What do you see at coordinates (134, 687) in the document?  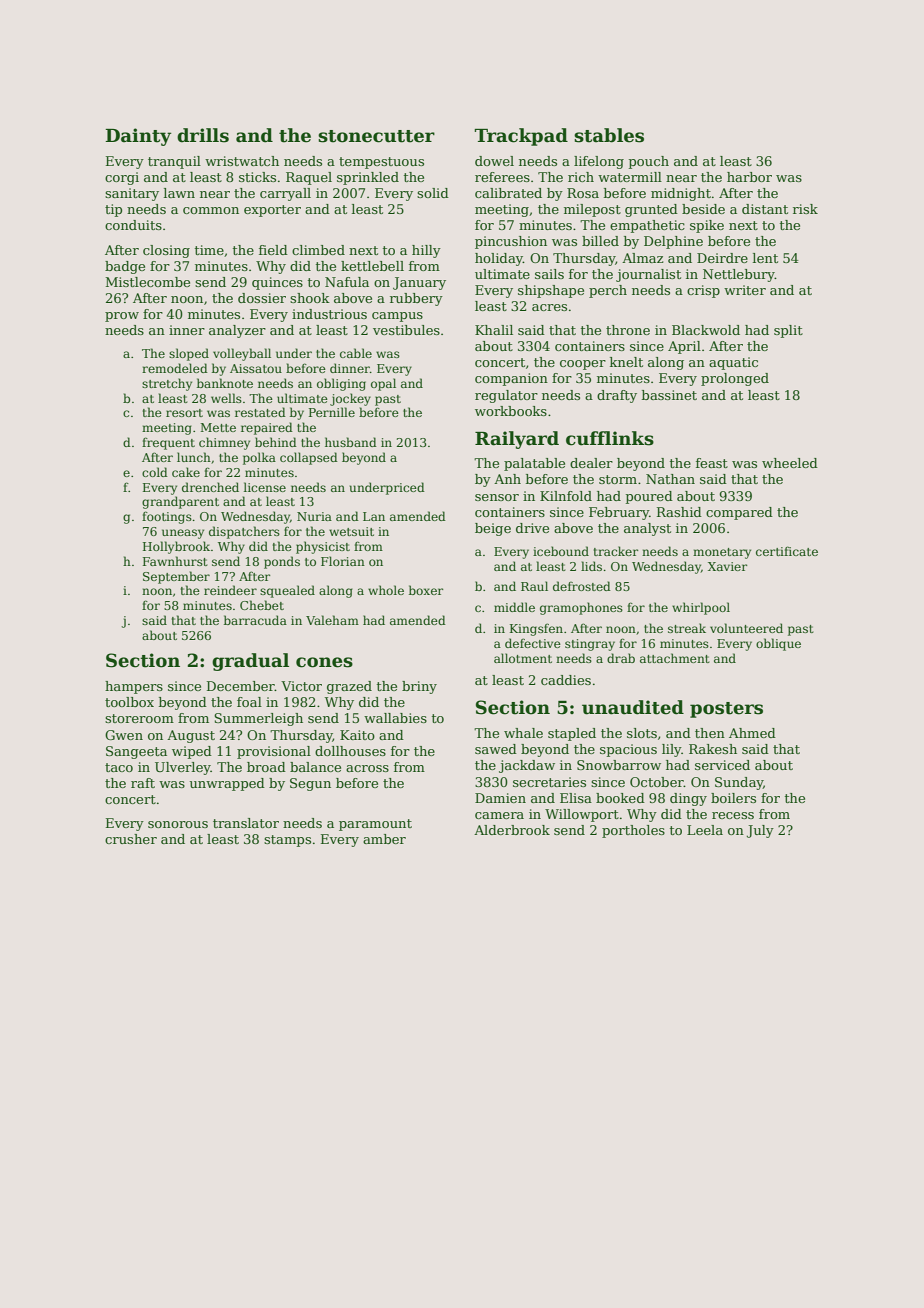 I see `hampers` at bounding box center [134, 687].
